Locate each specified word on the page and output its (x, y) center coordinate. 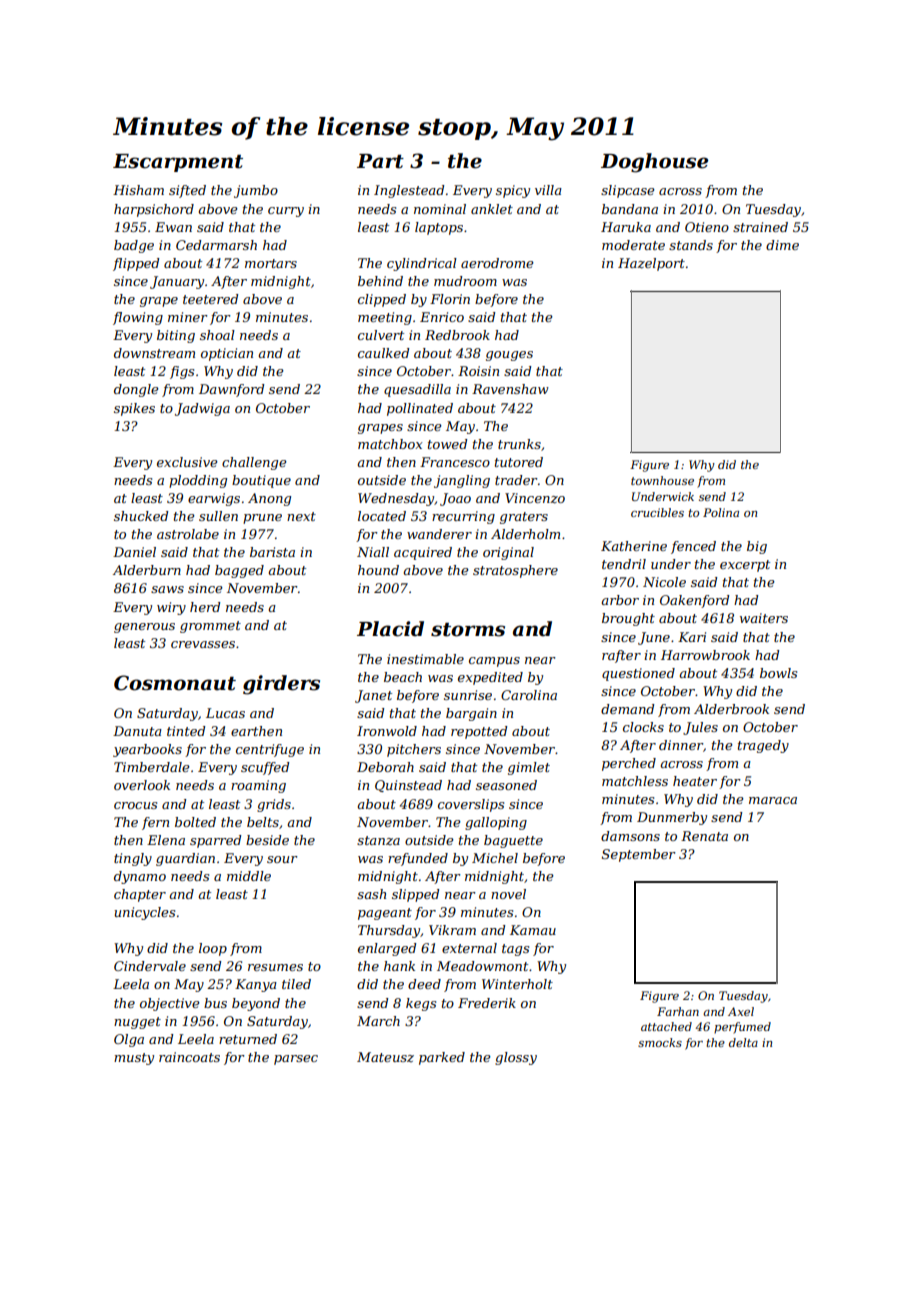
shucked (141, 516)
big (757, 547)
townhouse (662, 480)
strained (760, 227)
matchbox (390, 444)
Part (380, 161)
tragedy (763, 746)
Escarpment (178, 163)
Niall (373, 552)
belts (263, 822)
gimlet (529, 768)
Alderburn (147, 570)
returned (248, 1039)
